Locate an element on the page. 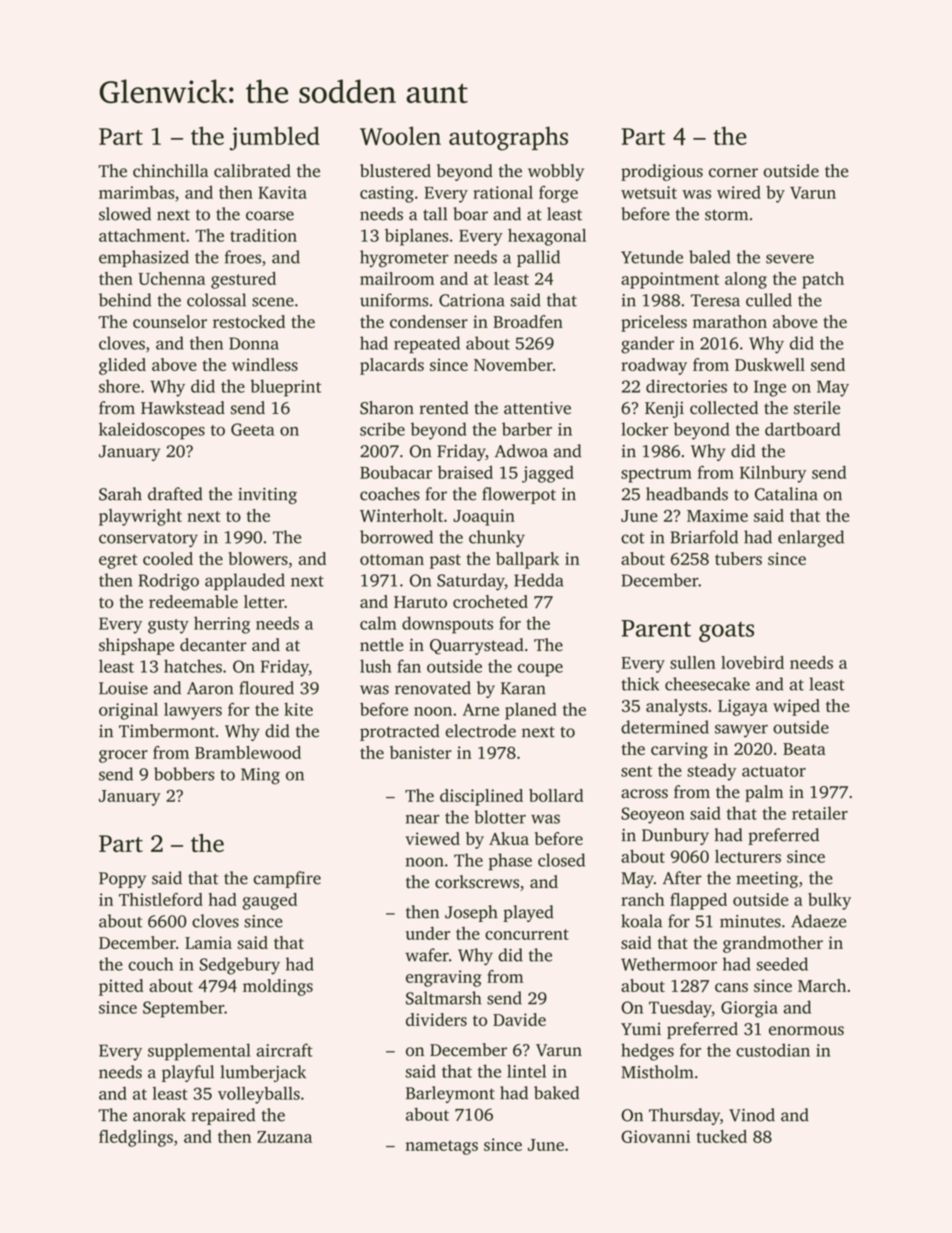 Image resolution: width=952 pixels, height=1233 pixels. autographs is located at coordinates (508, 138).
